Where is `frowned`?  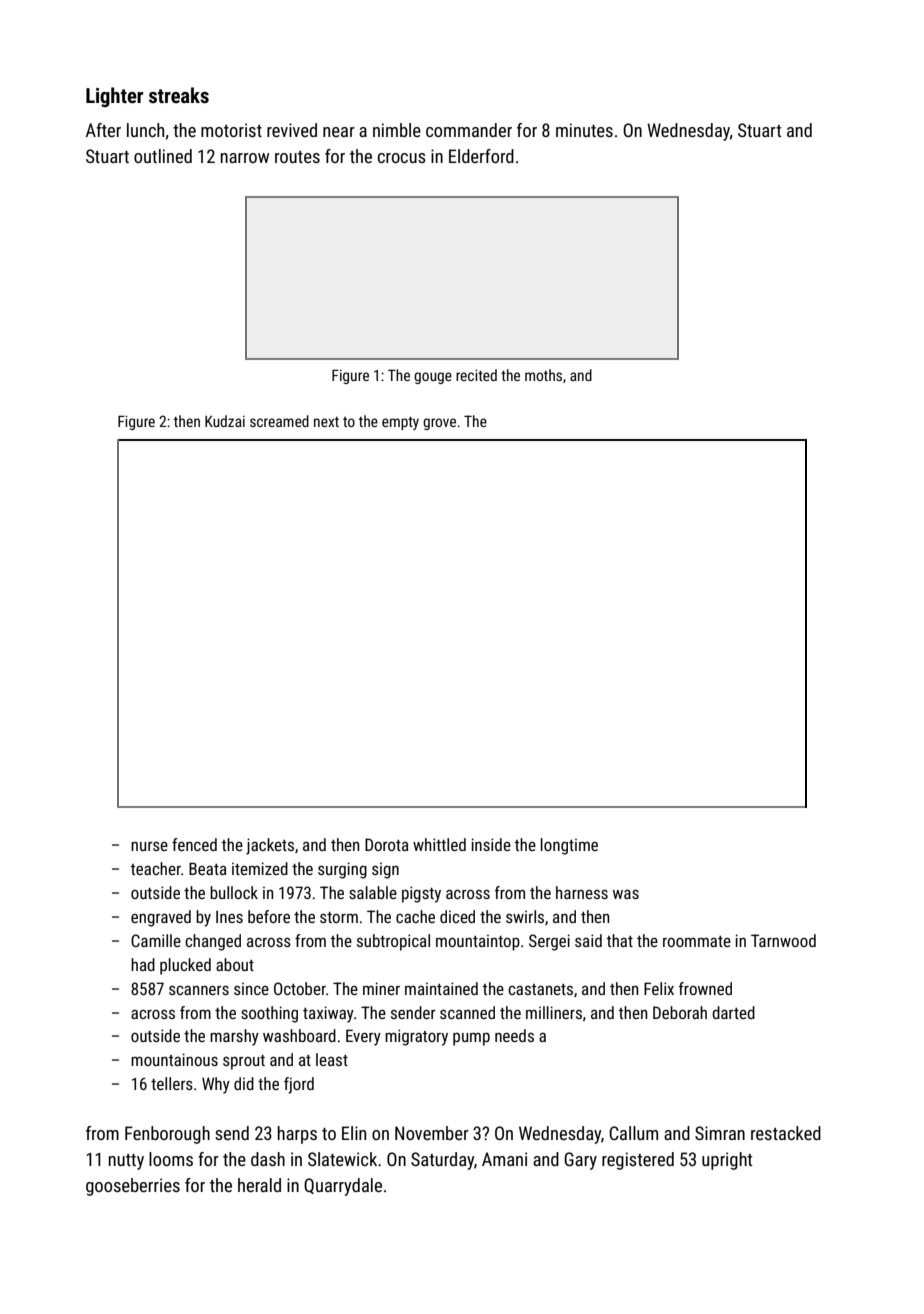
frowned is located at coordinates (705, 988).
